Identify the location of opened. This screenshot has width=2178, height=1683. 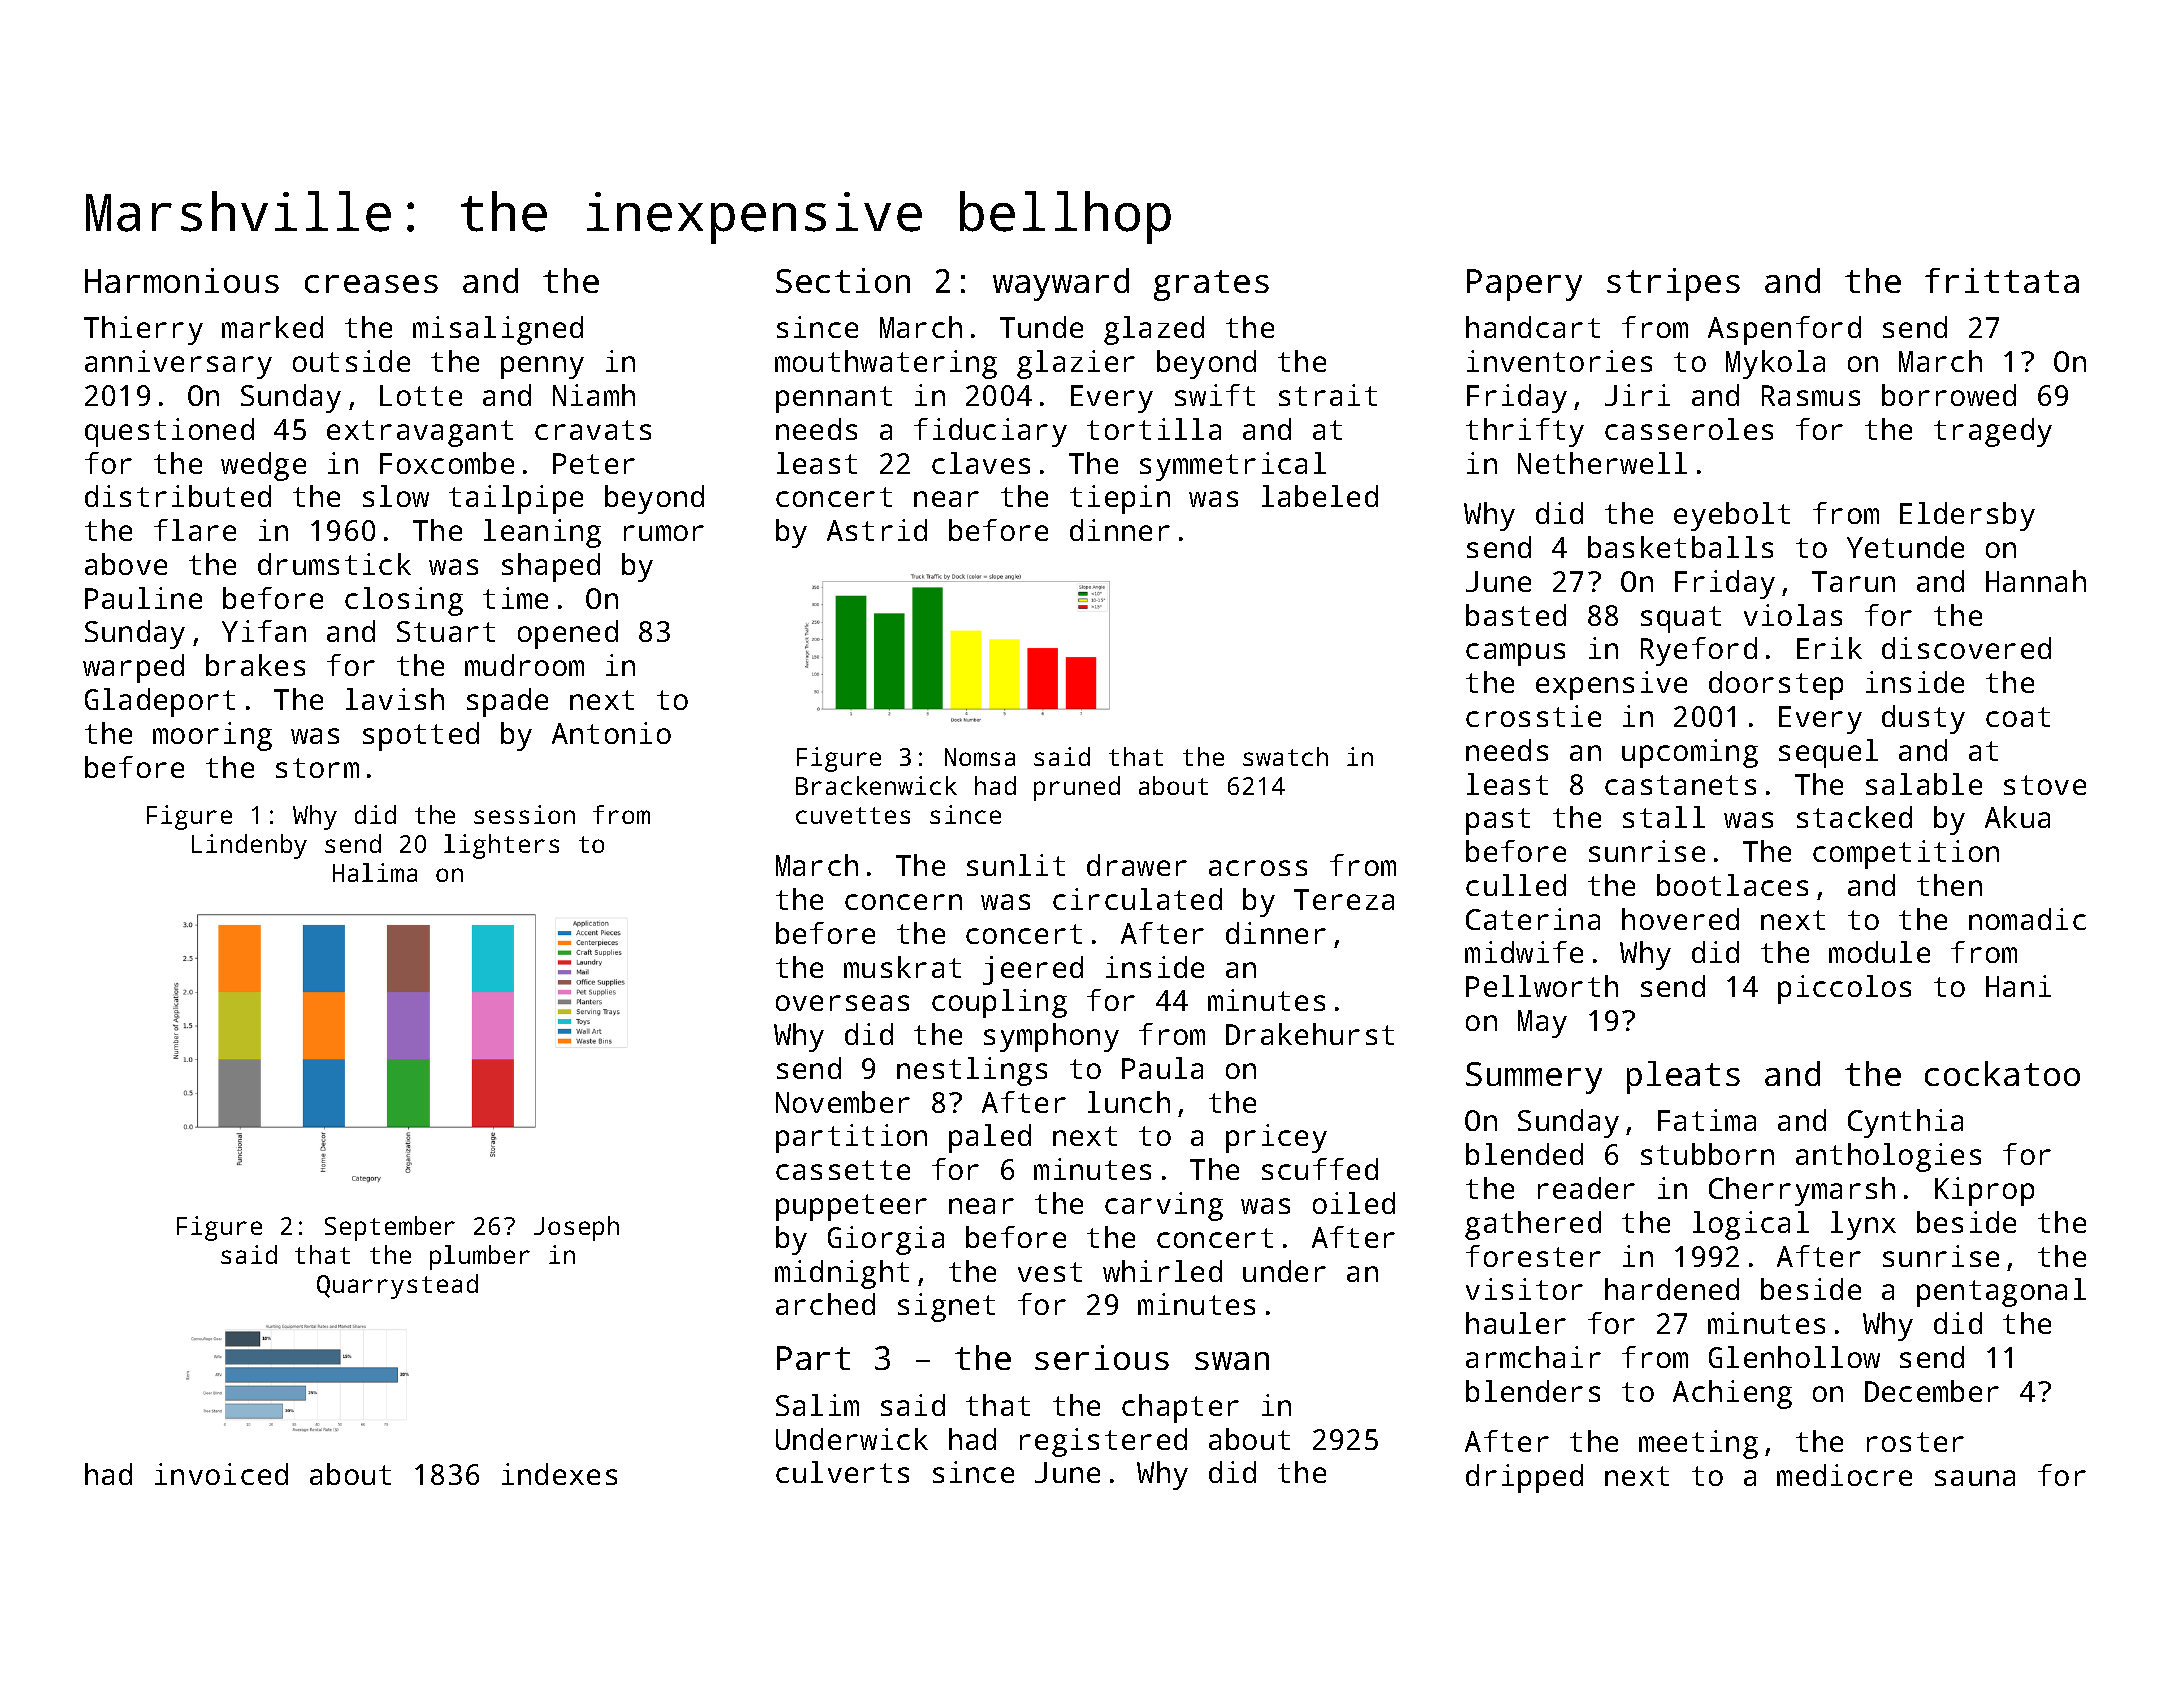
(568, 634).
